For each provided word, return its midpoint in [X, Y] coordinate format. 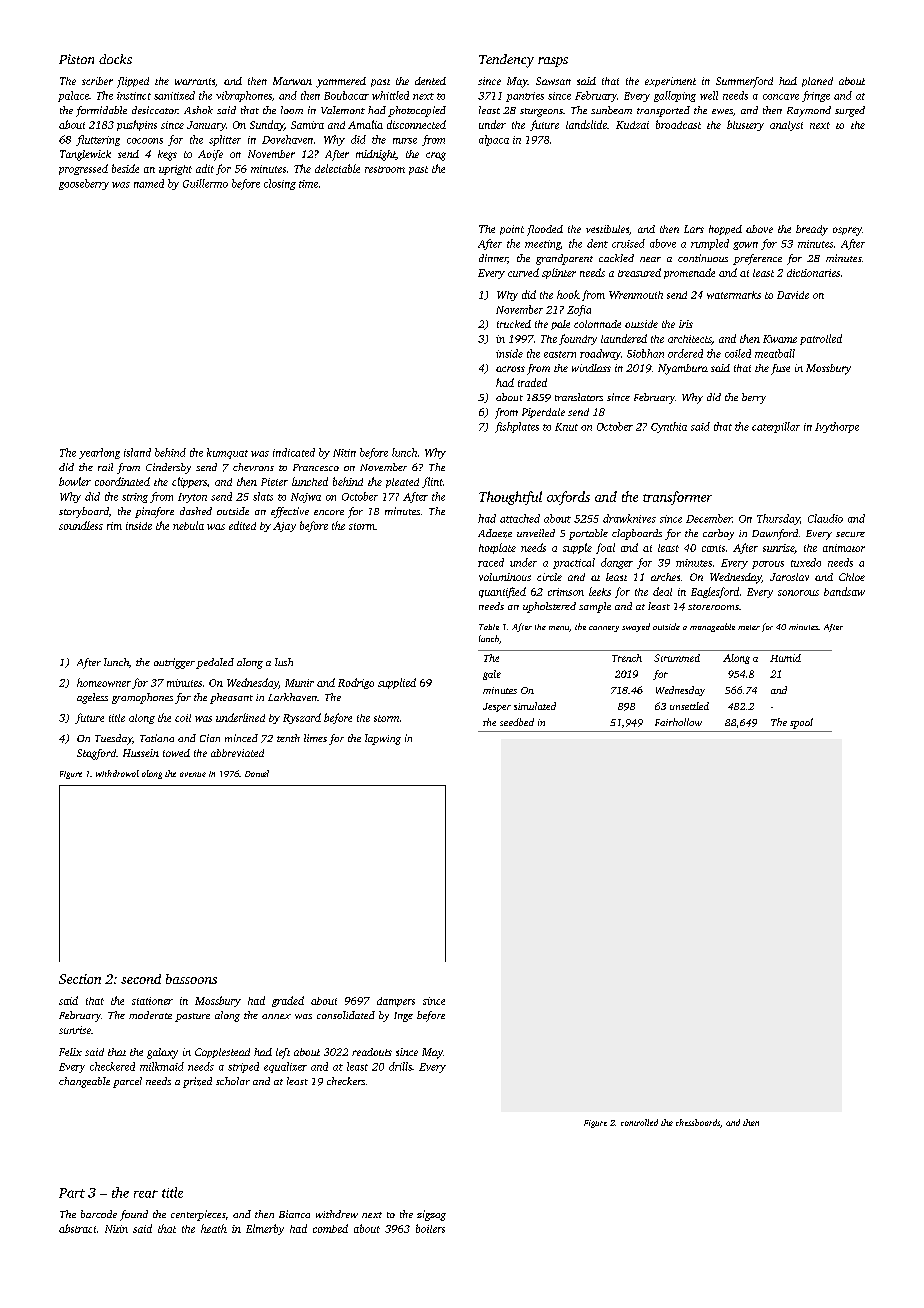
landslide [586, 124]
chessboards [698, 1122]
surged [850, 111]
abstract [77, 1228]
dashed [196, 511]
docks [115, 59]
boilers [430, 1228]
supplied [397, 683]
